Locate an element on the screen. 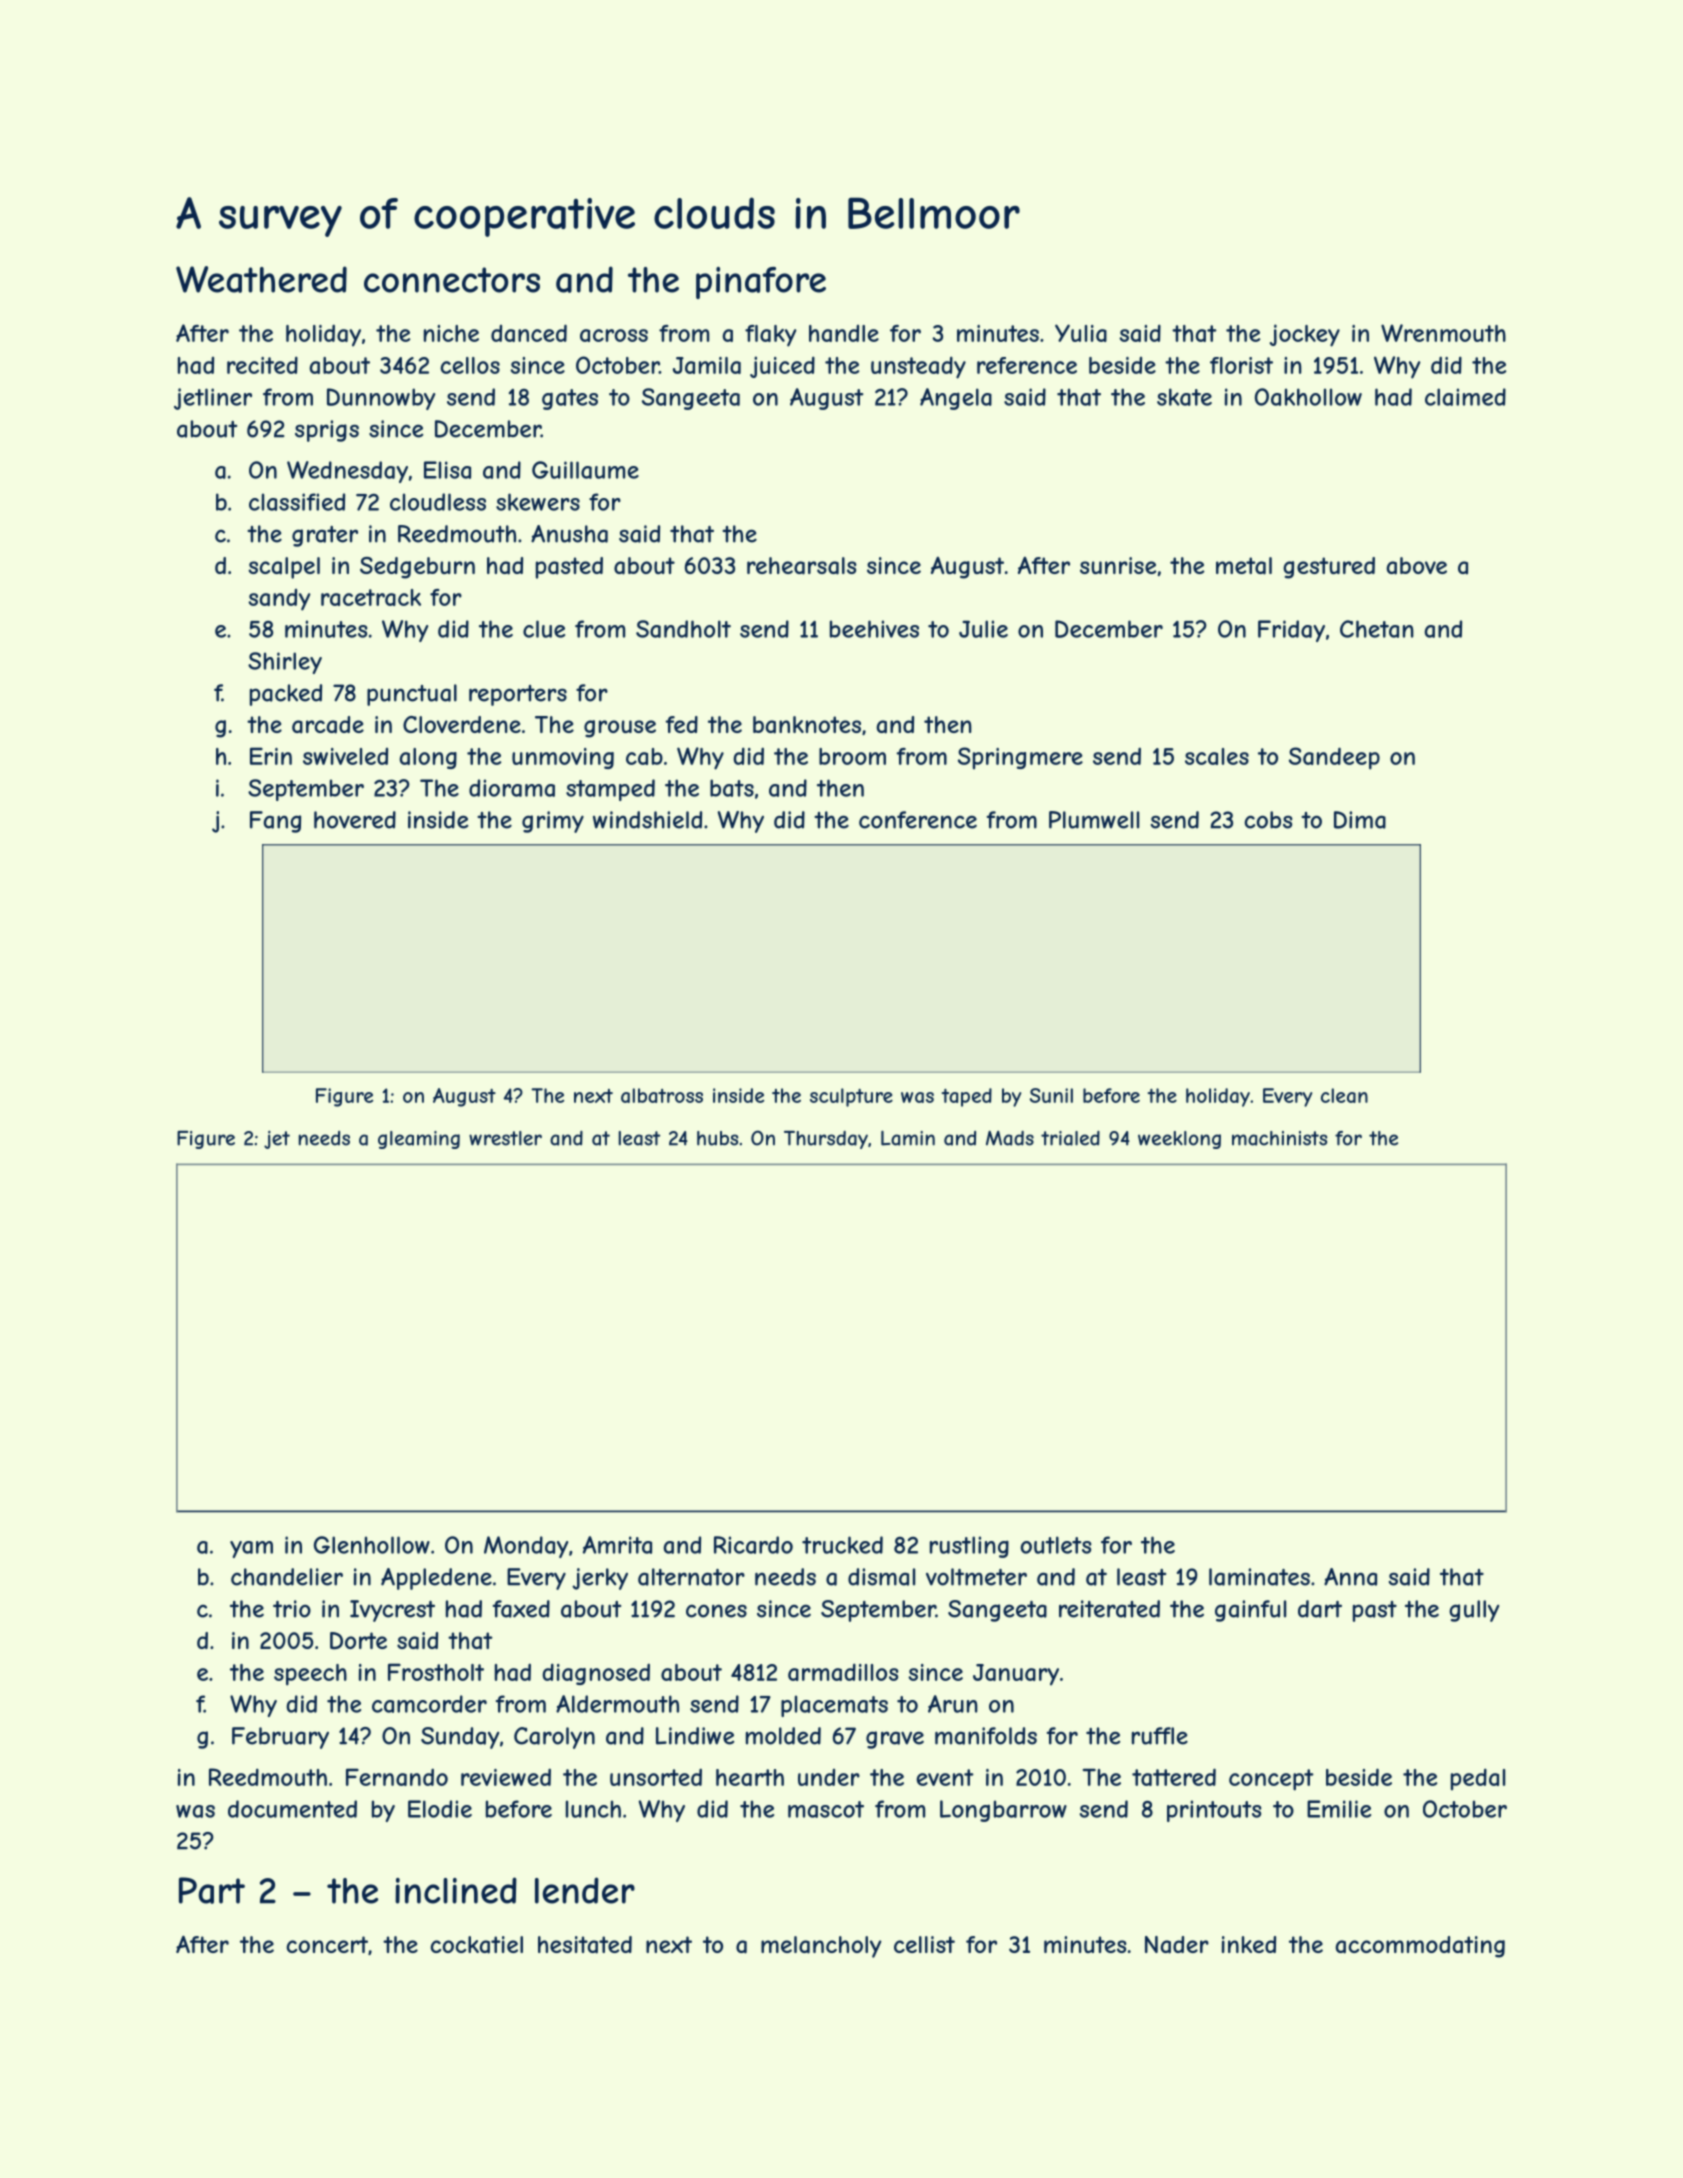 This screenshot has width=1683, height=2178. beehives is located at coordinates (874, 629).
